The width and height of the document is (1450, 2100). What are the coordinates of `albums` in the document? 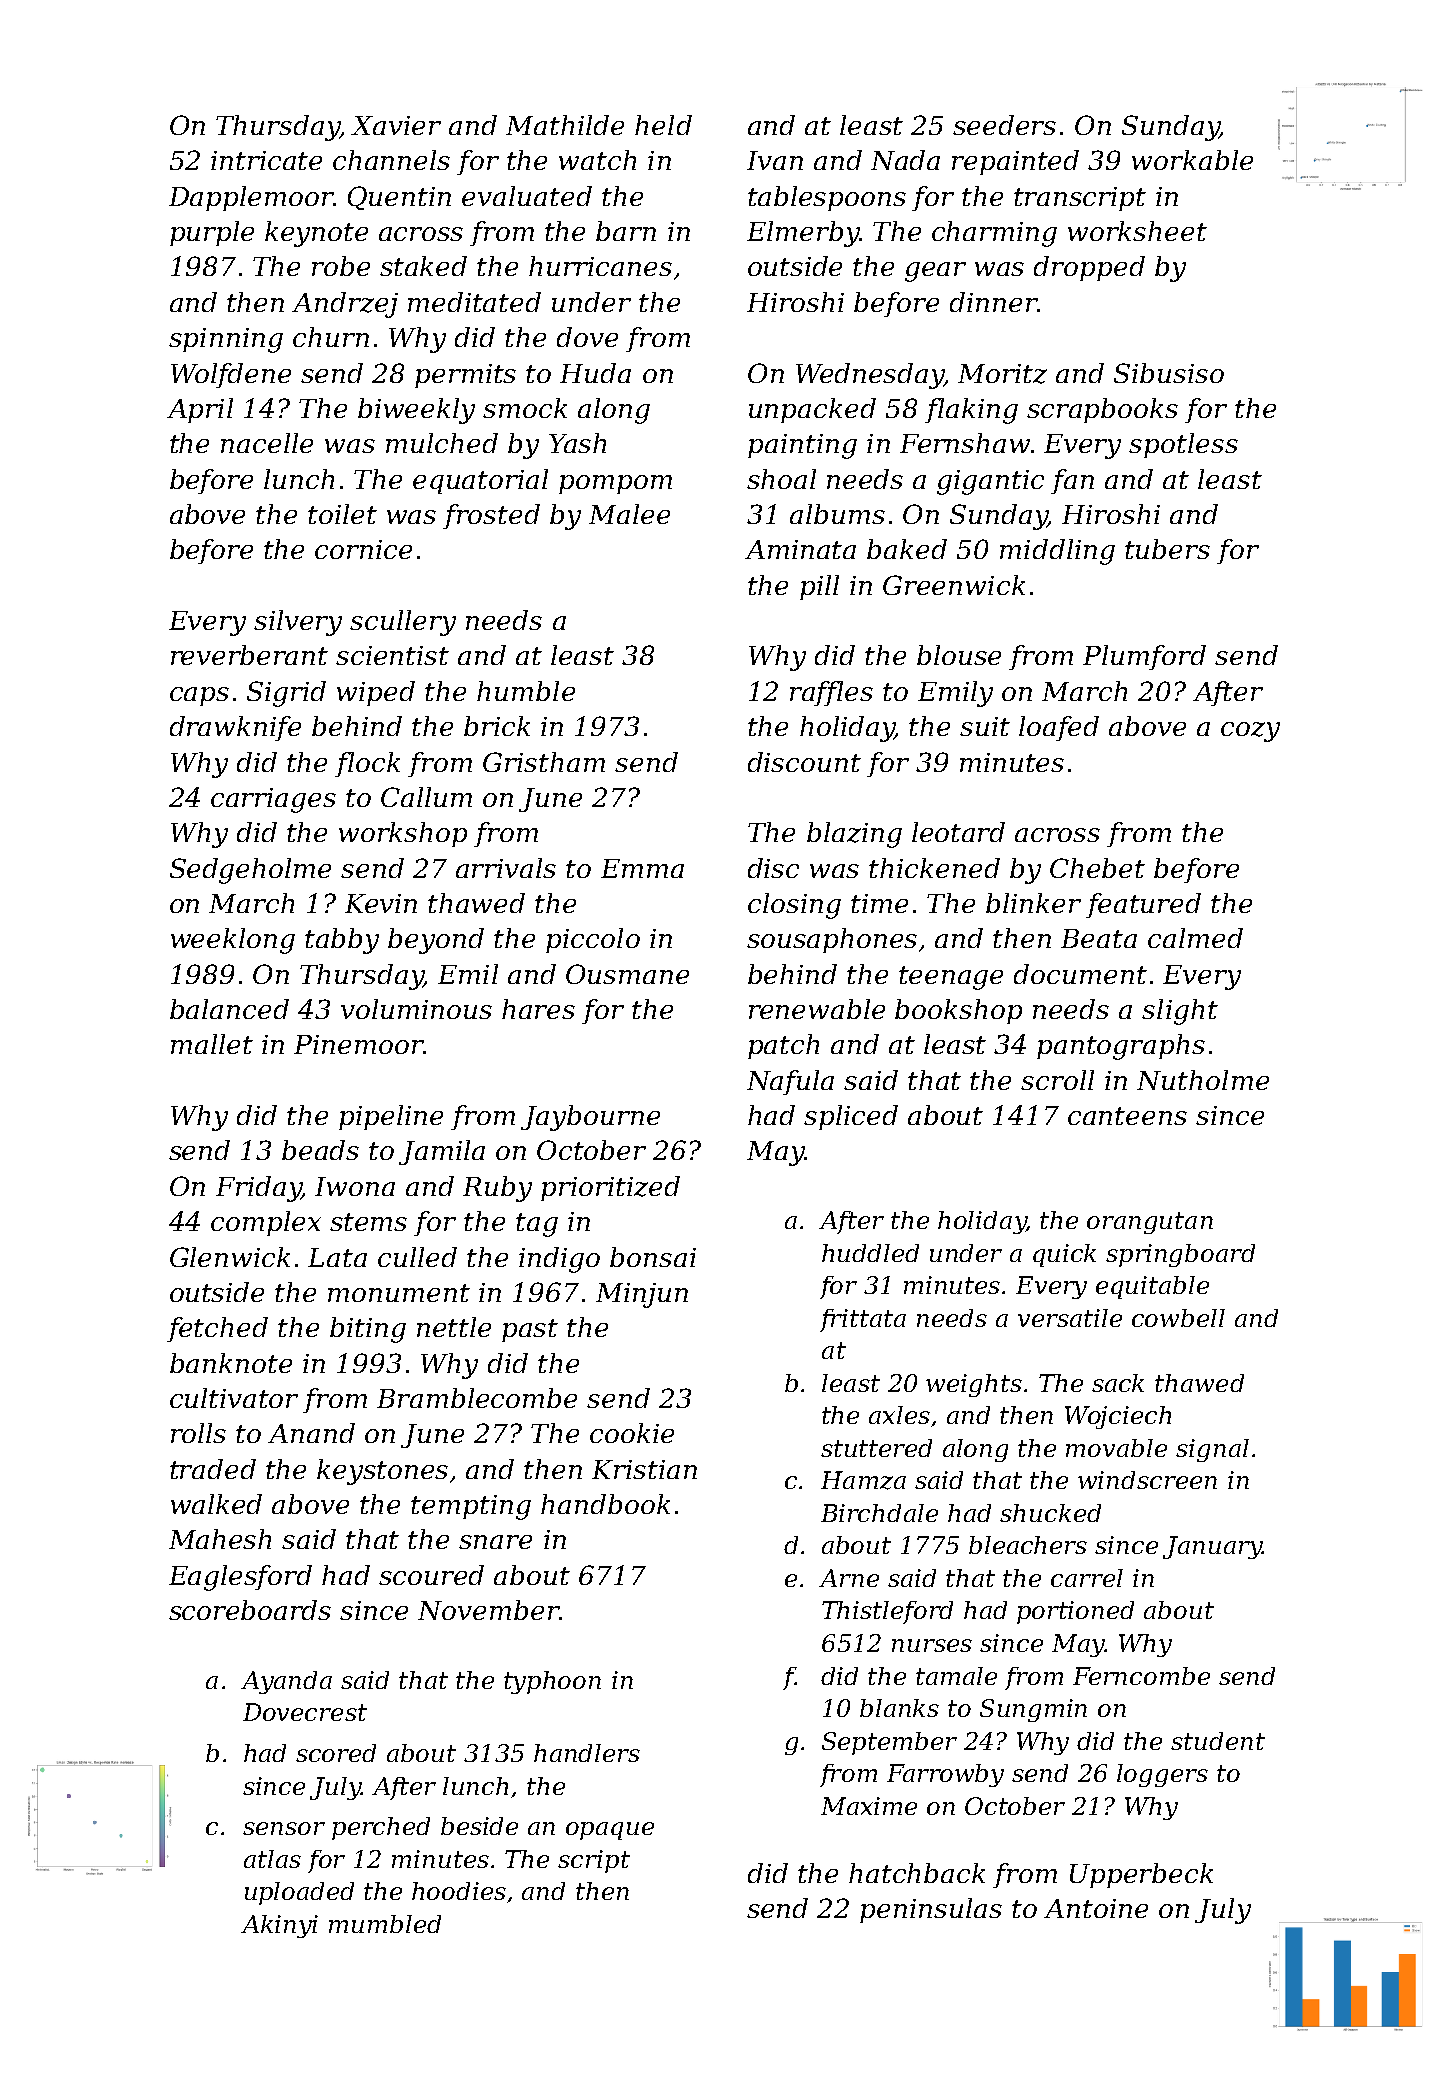 It's located at (837, 514).
